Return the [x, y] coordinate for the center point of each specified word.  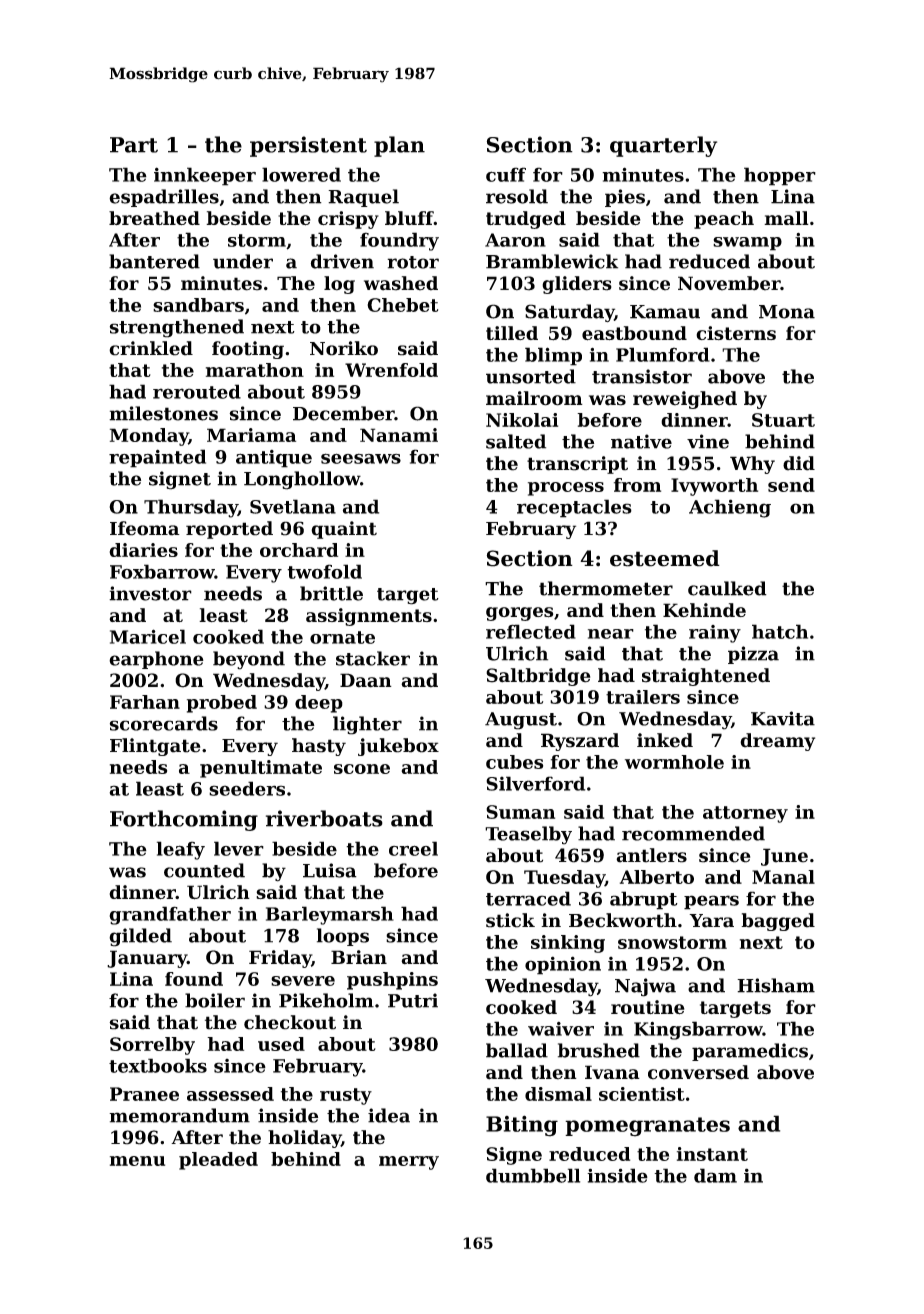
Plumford [663, 354]
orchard [299, 550]
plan [399, 146]
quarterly [663, 146]
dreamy [777, 742]
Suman [520, 812]
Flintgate [155, 747]
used [281, 1044]
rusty [346, 1096]
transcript [577, 465]
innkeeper [205, 176]
